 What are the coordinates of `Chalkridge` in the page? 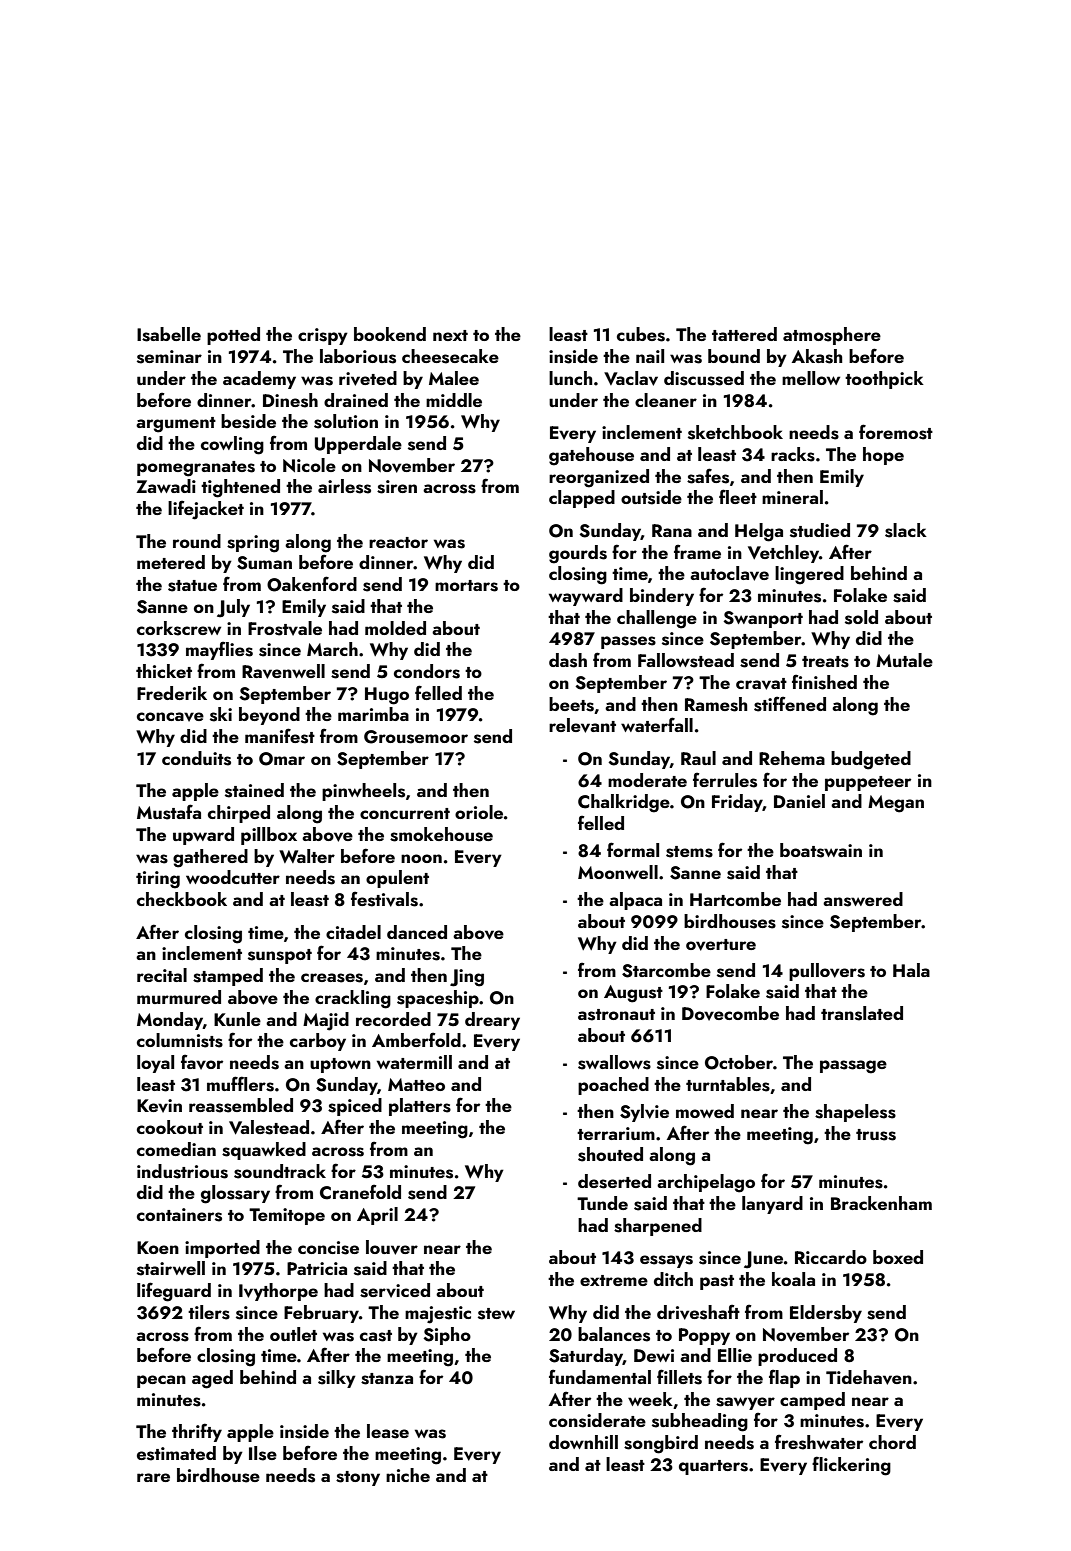 It's located at (624, 803).
